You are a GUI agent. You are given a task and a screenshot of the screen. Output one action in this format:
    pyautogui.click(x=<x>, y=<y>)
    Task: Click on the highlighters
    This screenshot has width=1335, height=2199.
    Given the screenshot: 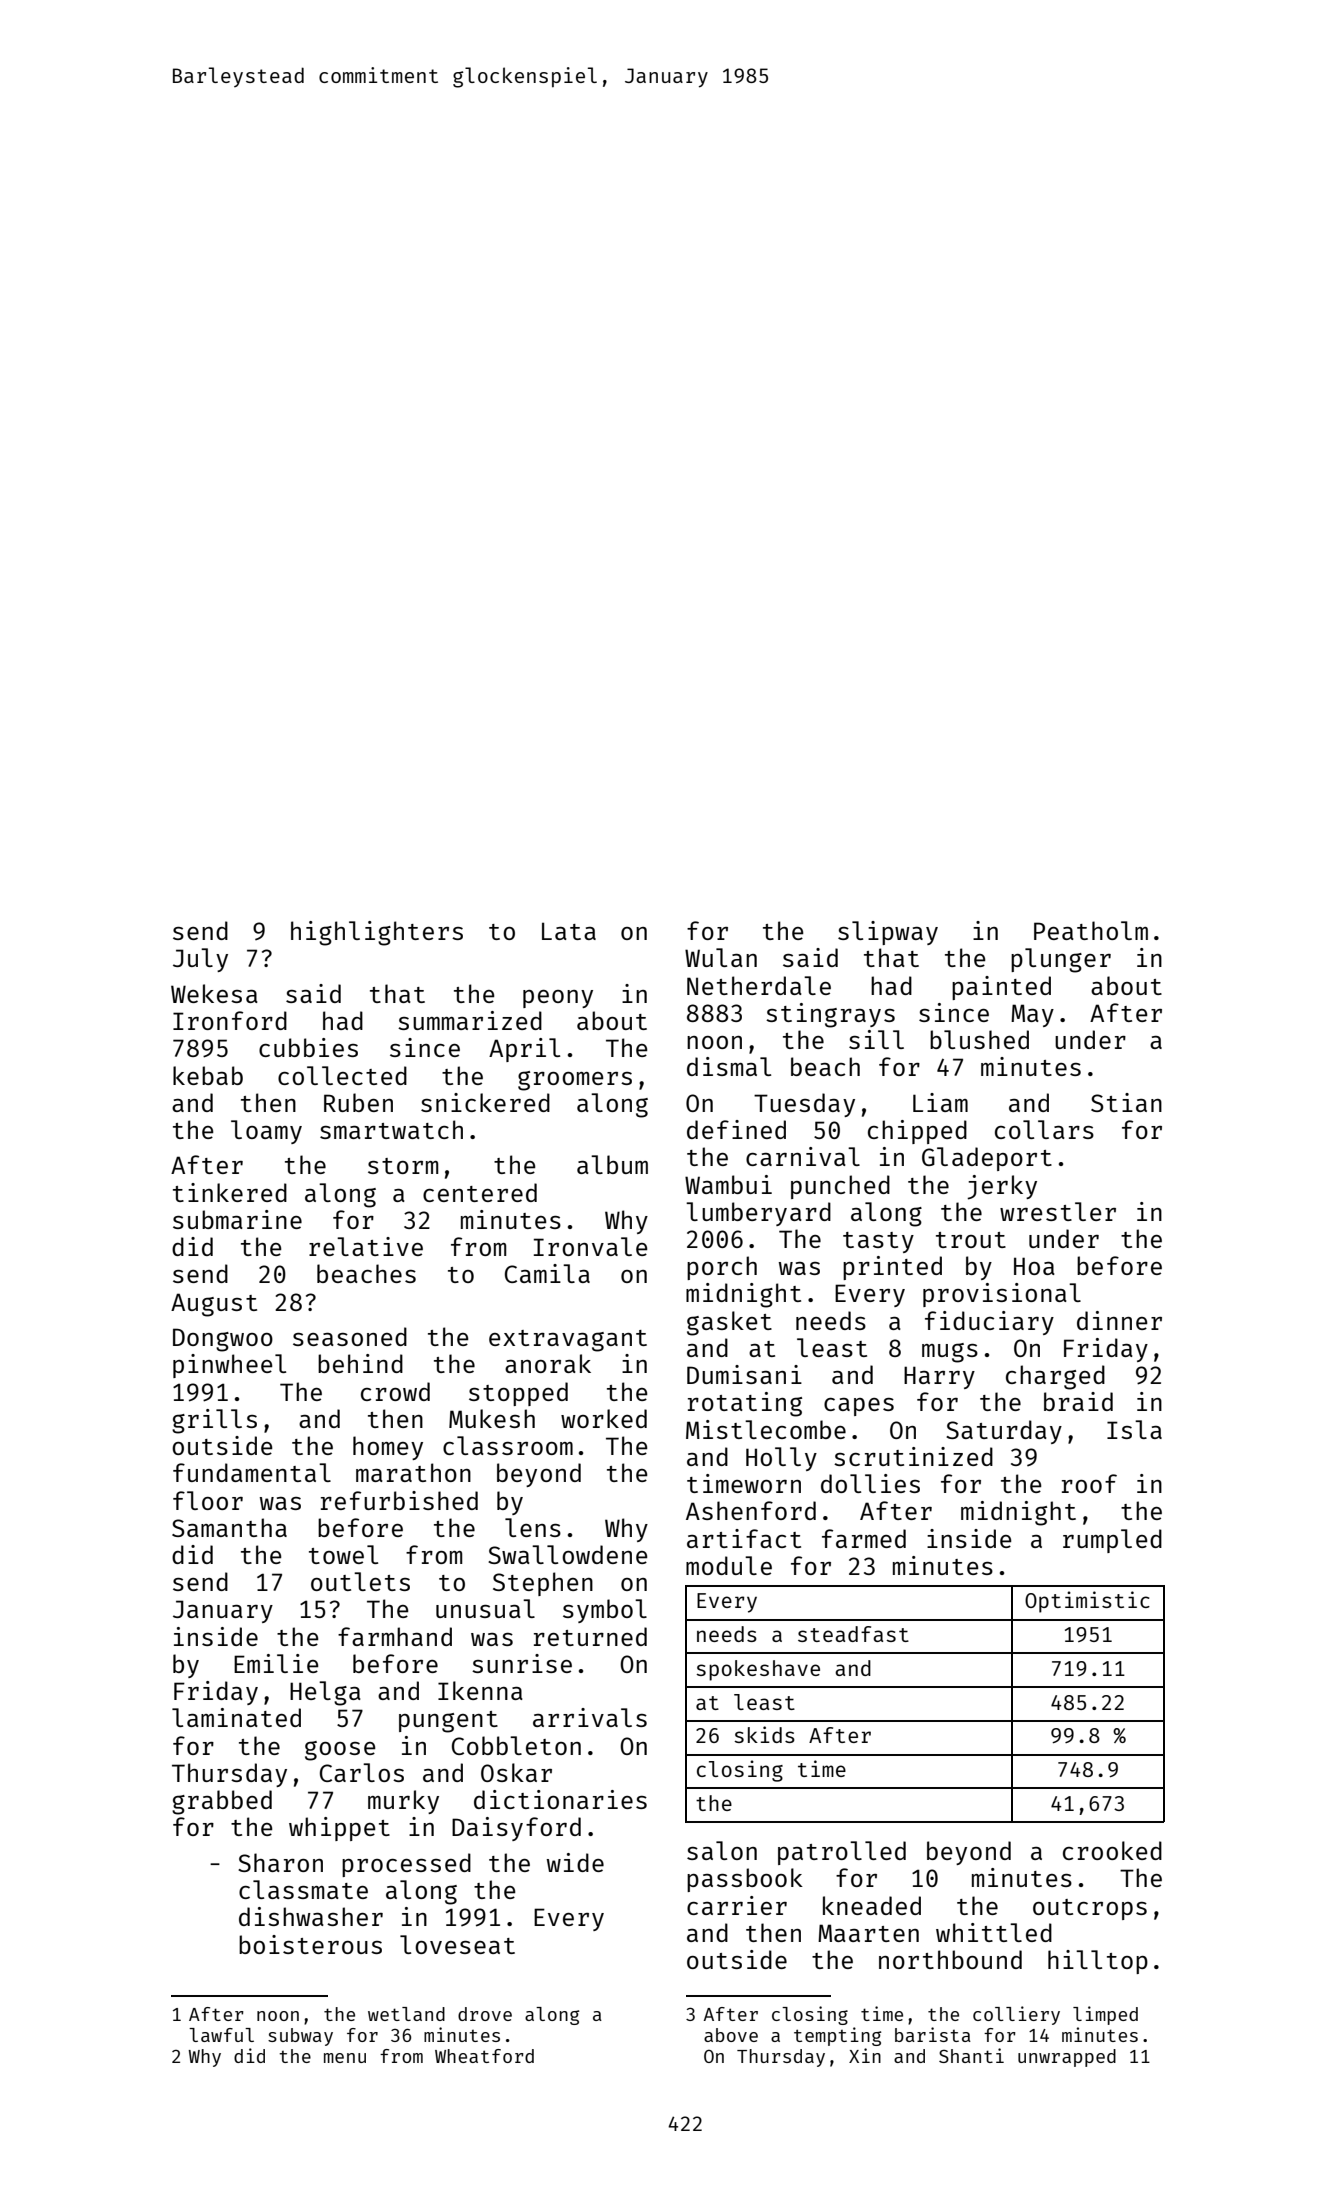 What is the action you would take?
    pyautogui.click(x=377, y=933)
